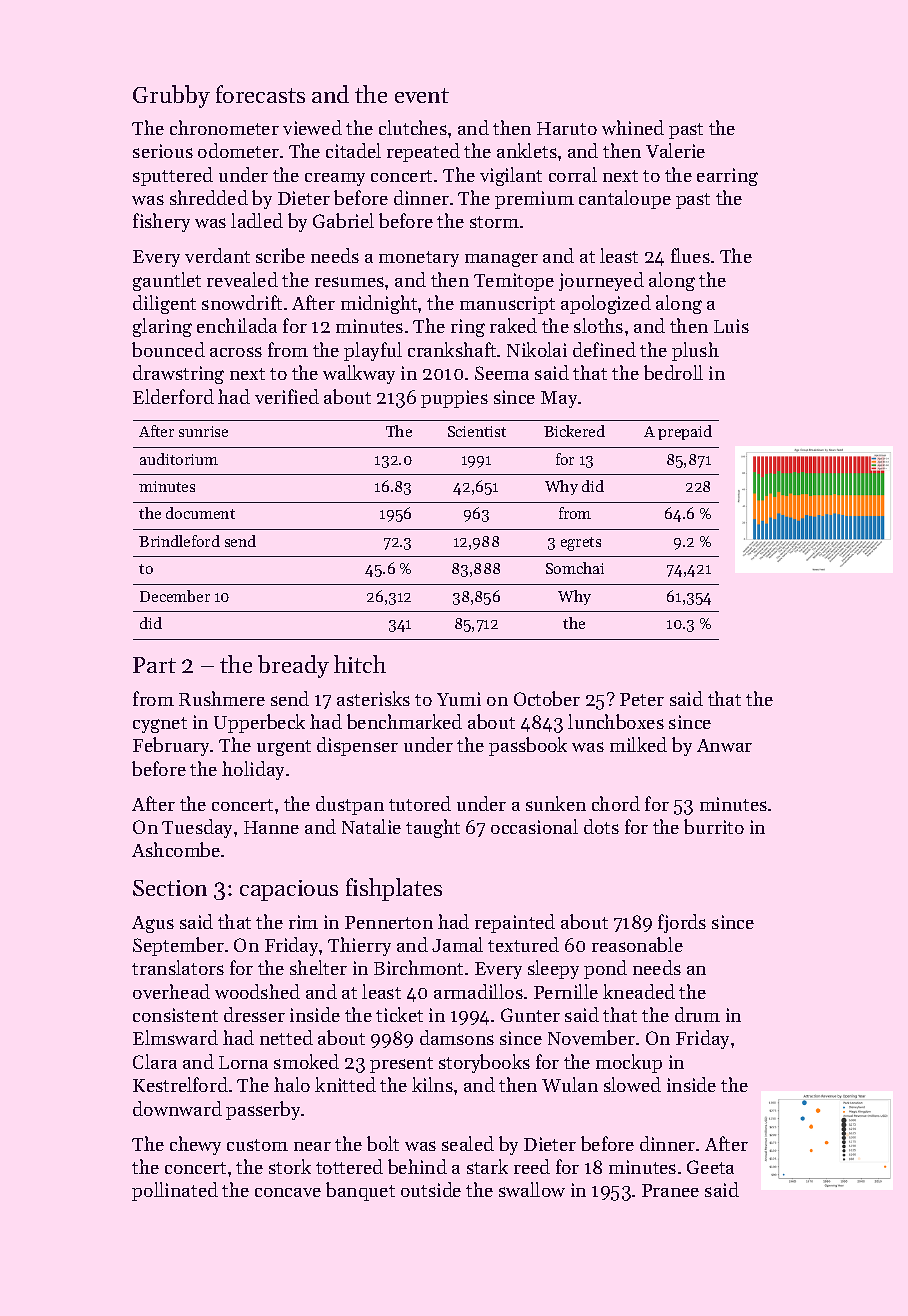 This image has width=908, height=1316. Describe the element at coordinates (632, 1084) in the image. I see `slowed` at that location.
